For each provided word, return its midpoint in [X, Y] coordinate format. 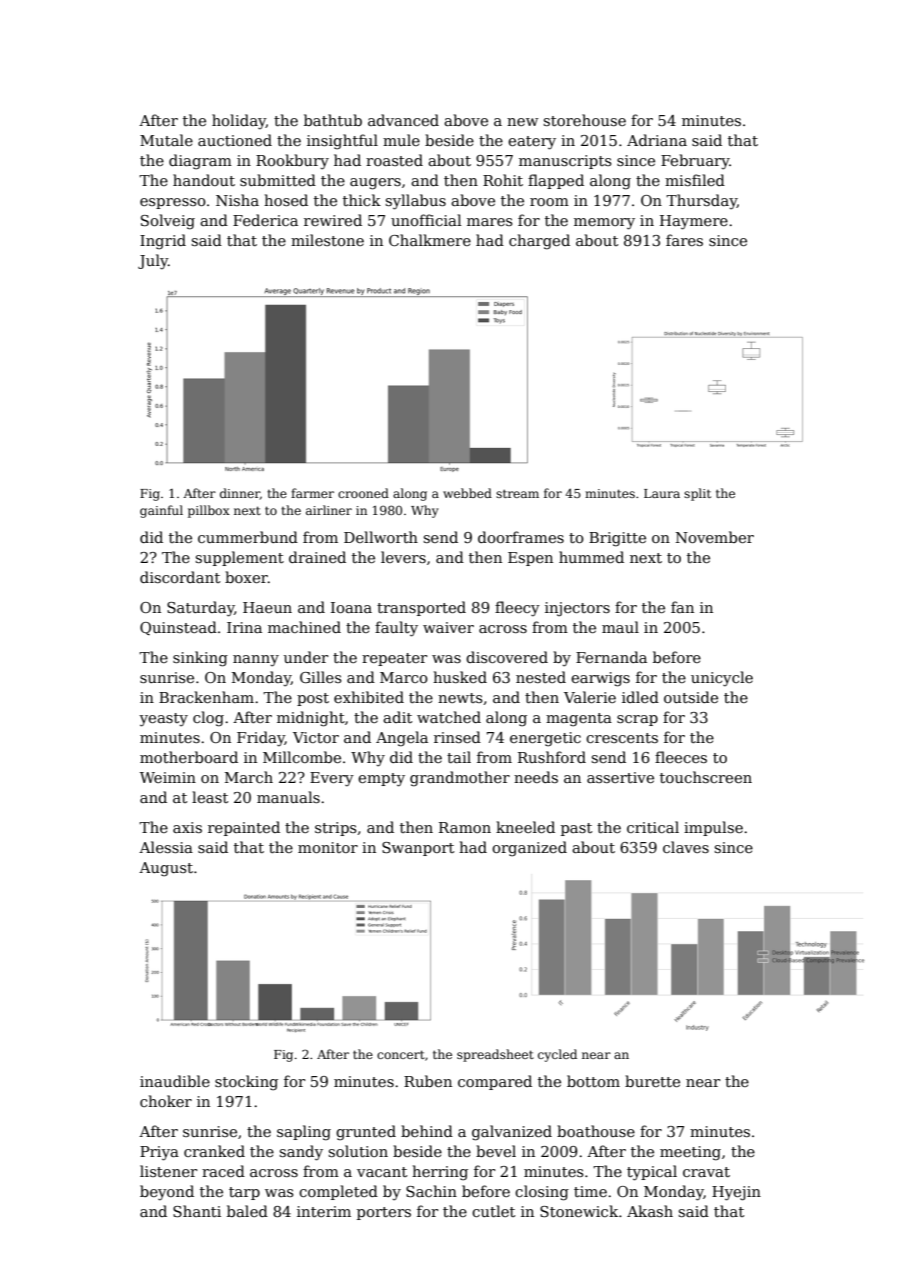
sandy [301, 1153]
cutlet [493, 1211]
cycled [557, 1055]
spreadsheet [495, 1055]
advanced [403, 120]
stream [517, 493]
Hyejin [736, 1193]
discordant [180, 577]
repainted [244, 828]
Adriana [657, 140]
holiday [239, 121]
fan [682, 607]
